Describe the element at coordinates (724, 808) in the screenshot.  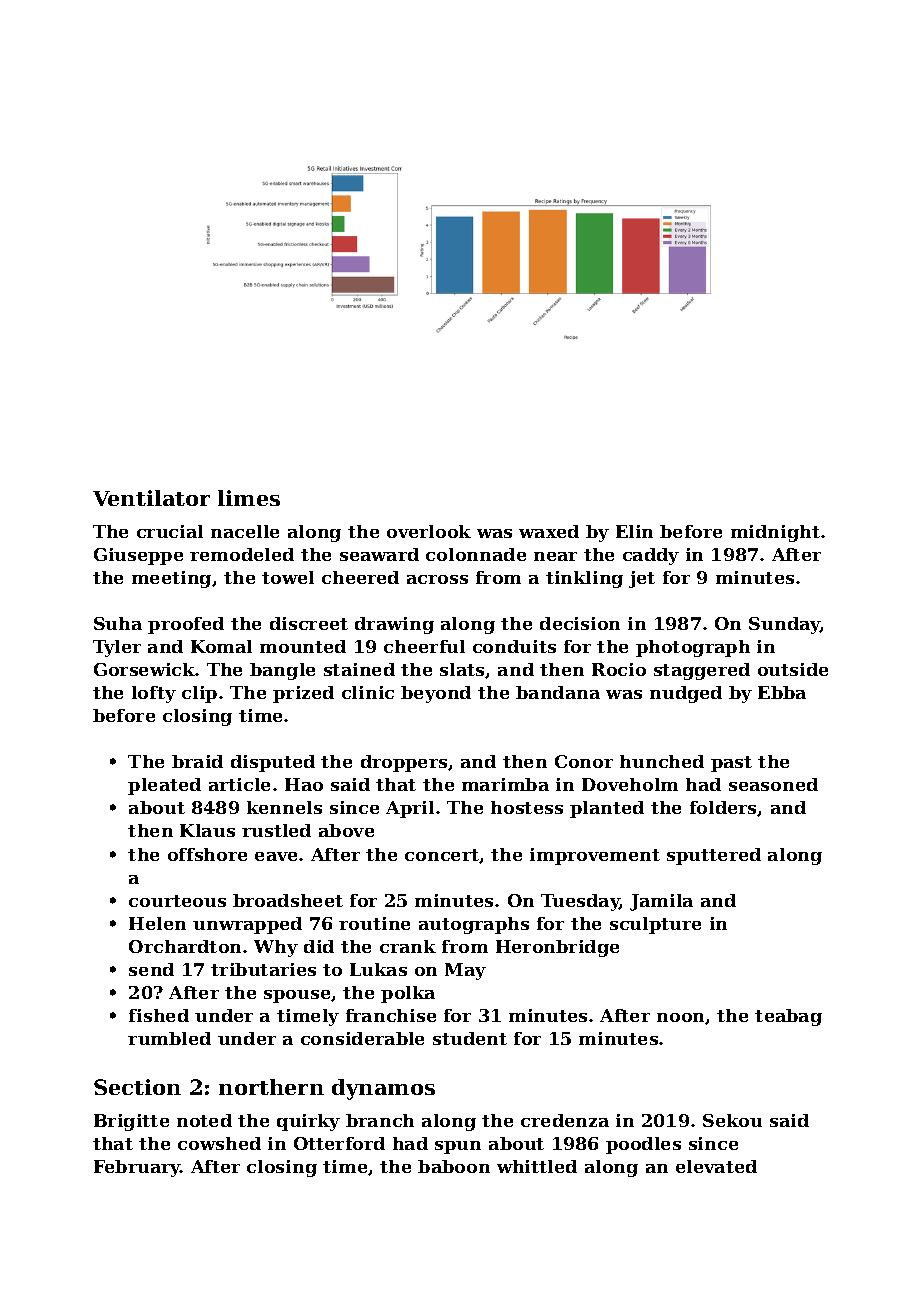
I see `folders` at that location.
